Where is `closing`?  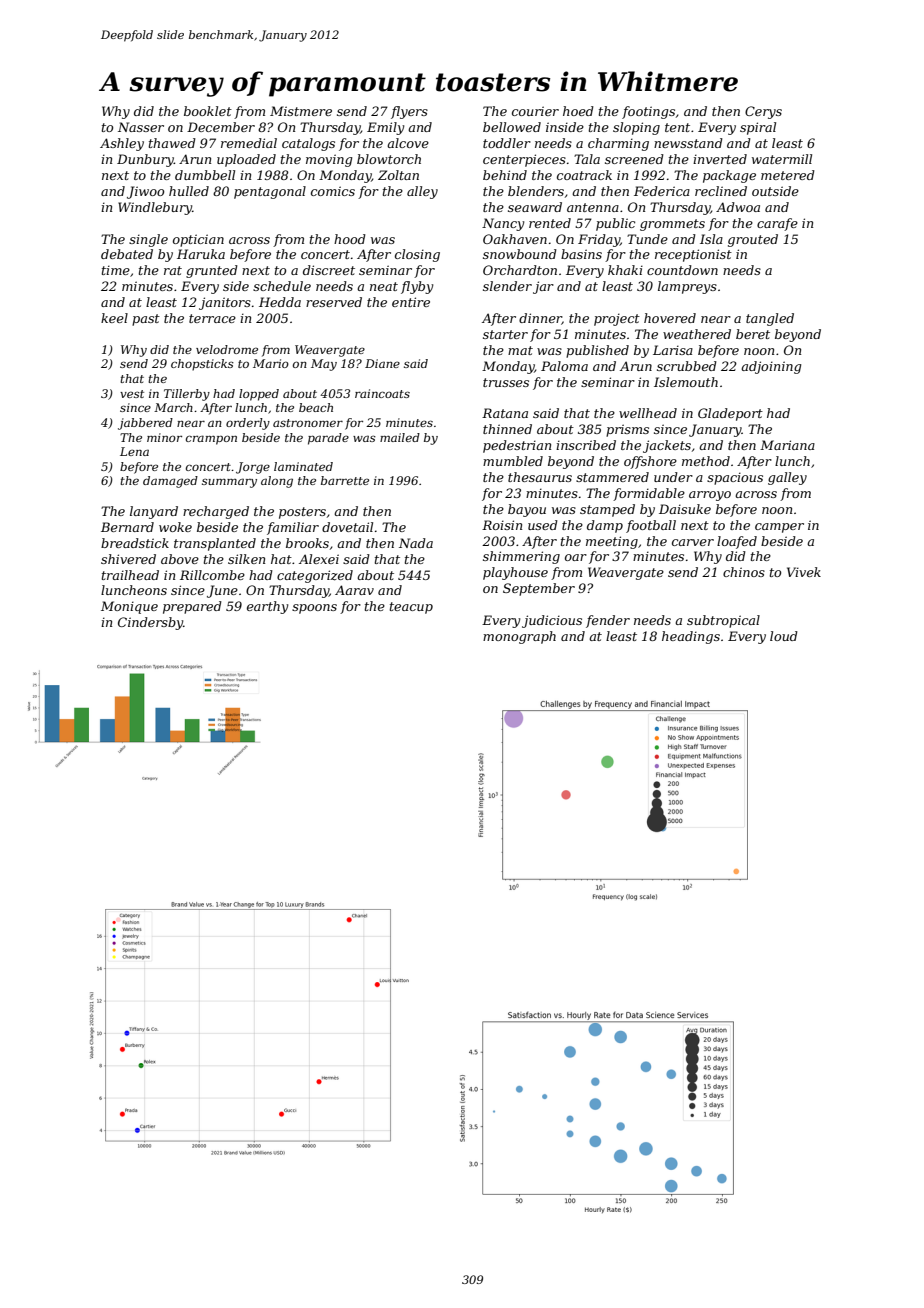 closing is located at coordinates (417, 255).
